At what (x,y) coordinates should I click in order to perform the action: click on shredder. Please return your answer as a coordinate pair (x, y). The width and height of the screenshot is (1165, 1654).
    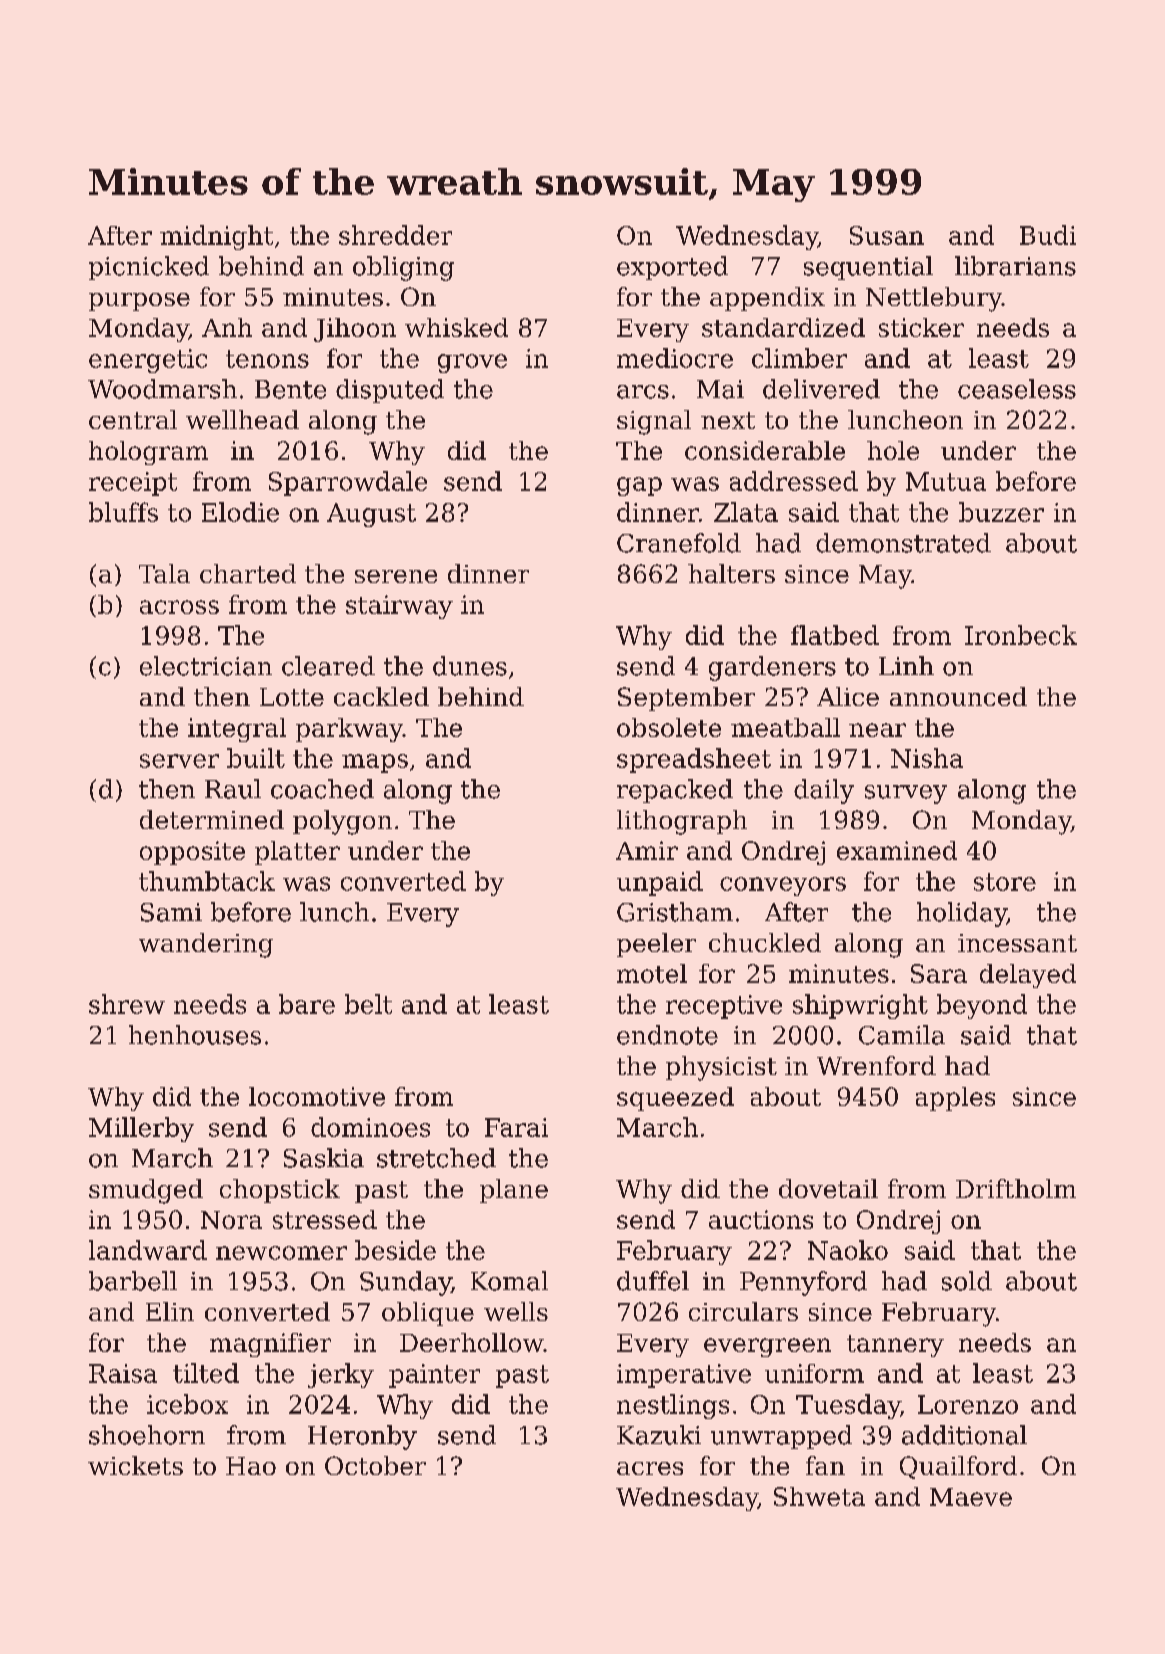
    Looking at the image, I should click on (395, 235).
